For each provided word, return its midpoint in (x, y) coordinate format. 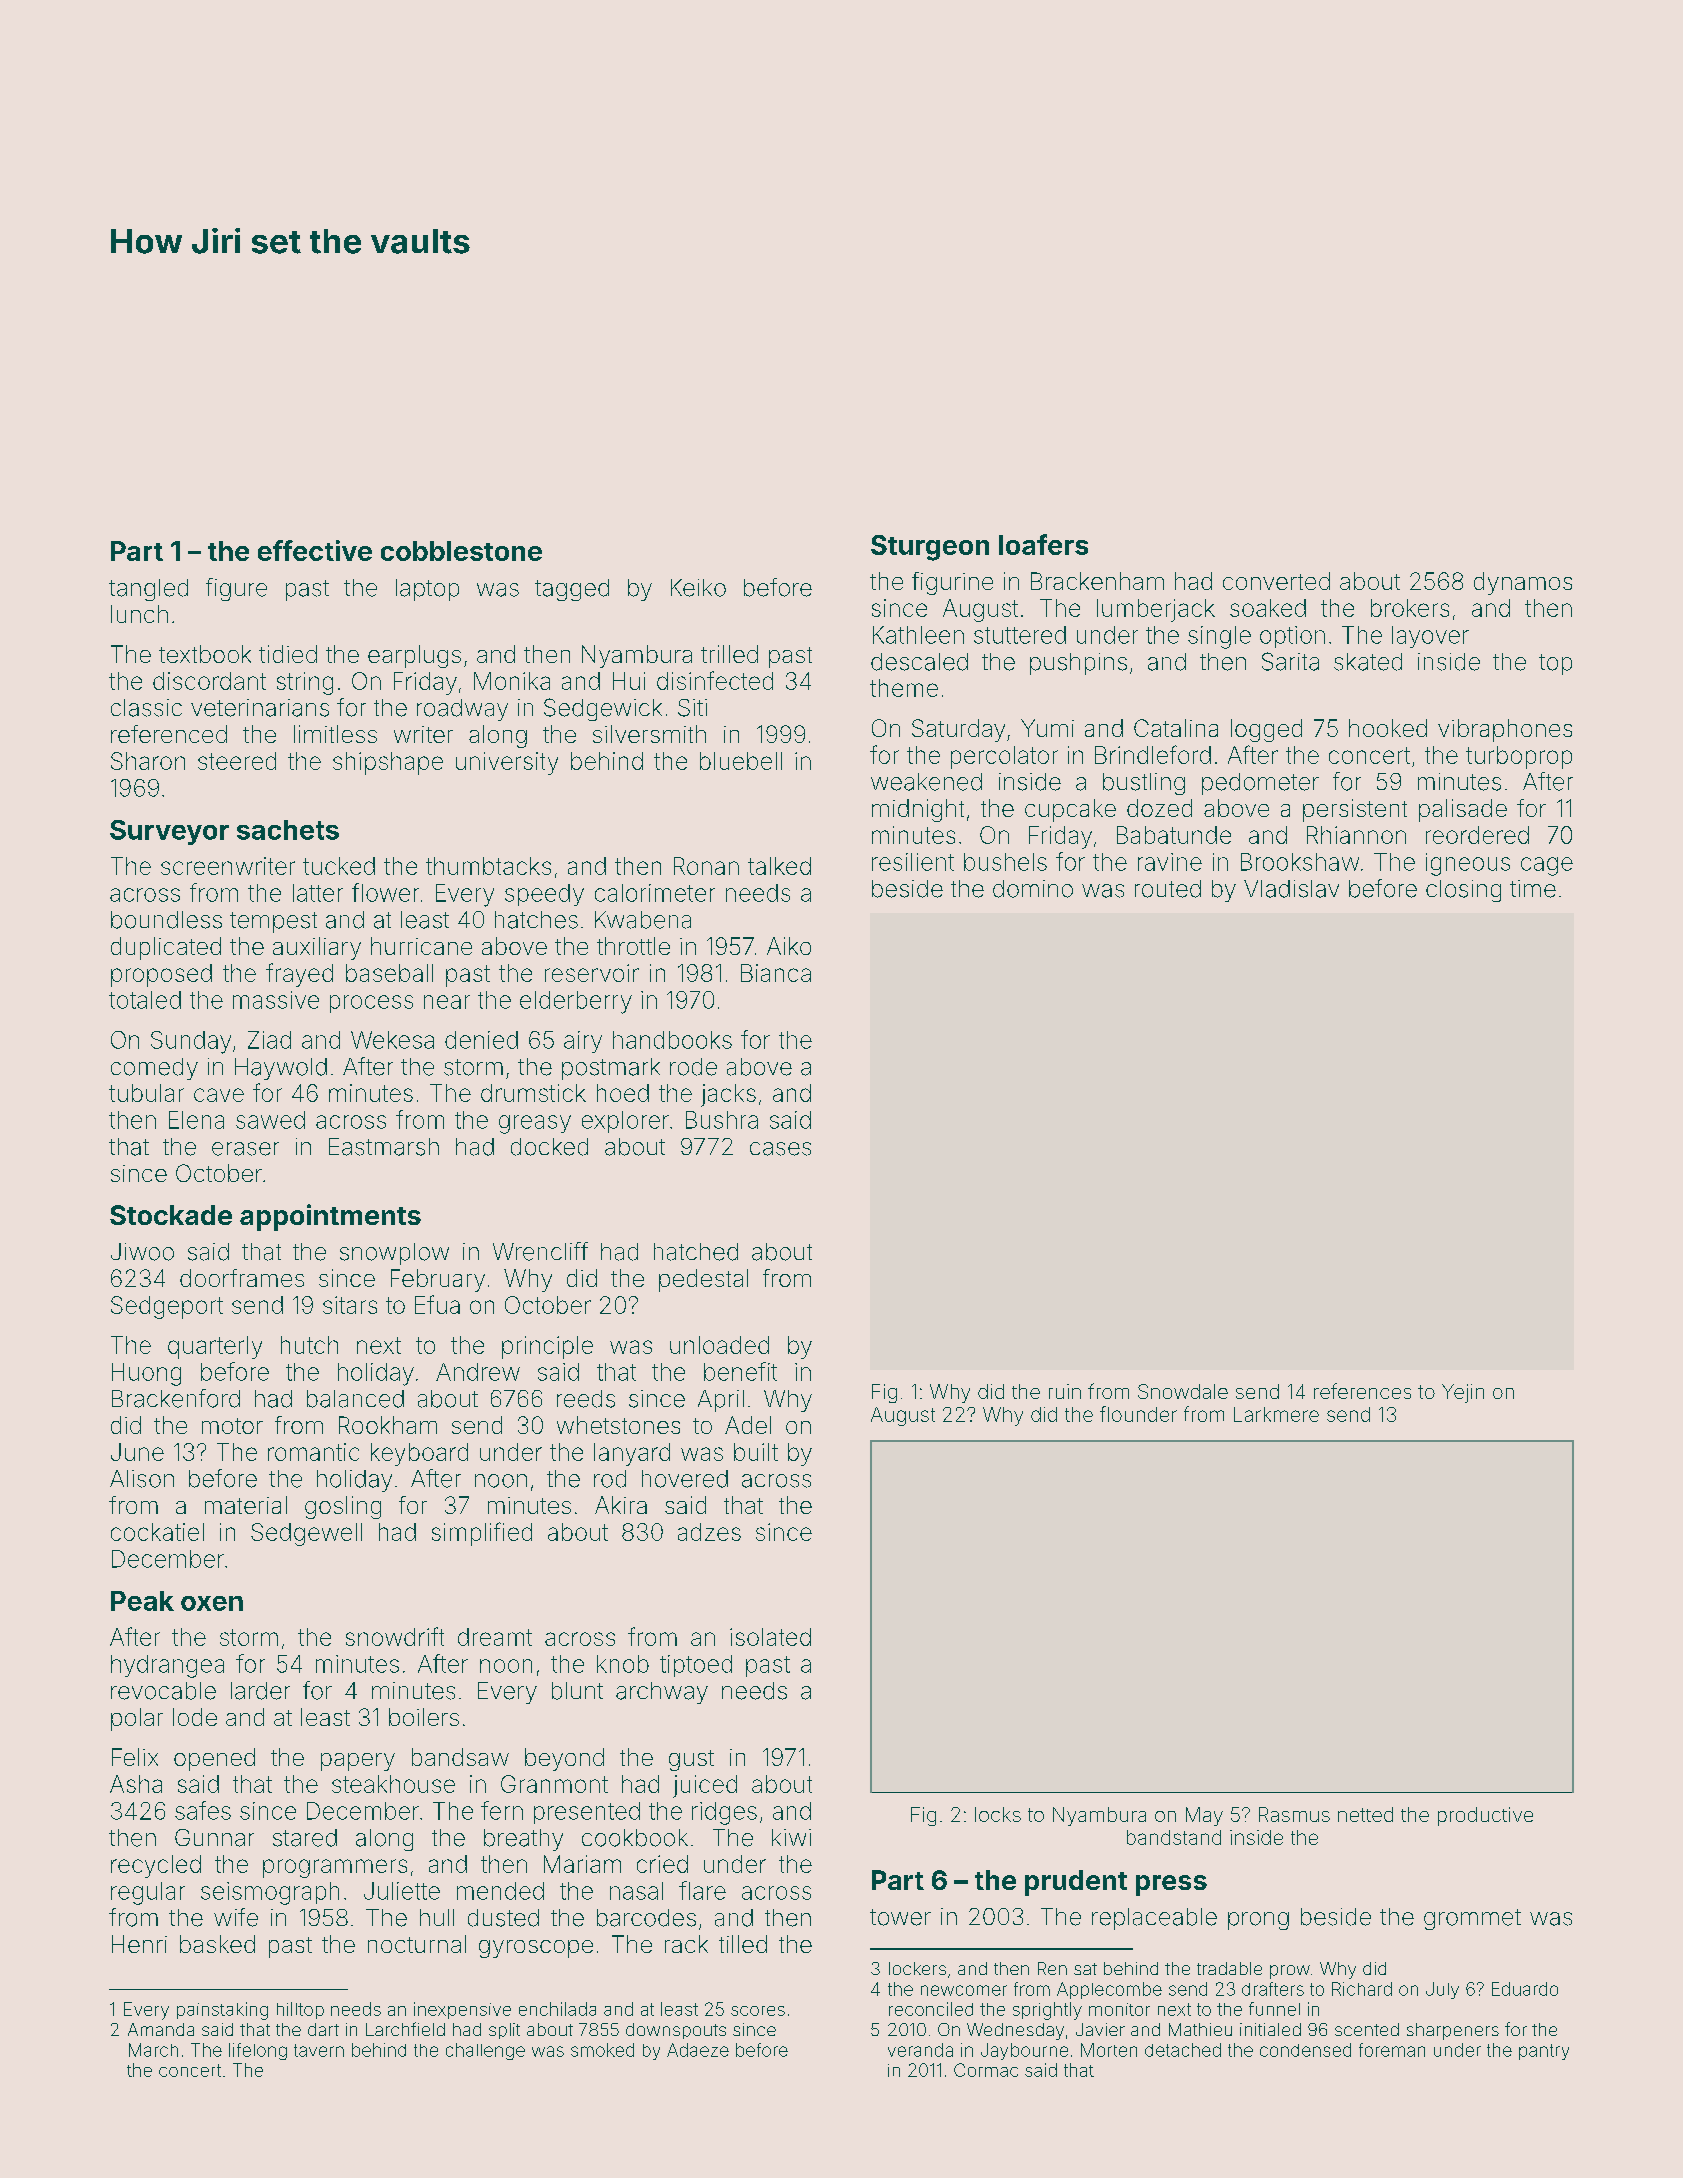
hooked (1388, 728)
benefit (740, 1371)
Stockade (171, 1215)
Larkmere (1276, 1414)
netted (1365, 1814)
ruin (1065, 1391)
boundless (166, 920)
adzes (709, 1532)
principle (547, 1347)
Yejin (1463, 1393)
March (153, 2050)
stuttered (1020, 635)
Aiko (789, 946)
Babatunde (1174, 835)
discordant (209, 681)
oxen (212, 1603)
